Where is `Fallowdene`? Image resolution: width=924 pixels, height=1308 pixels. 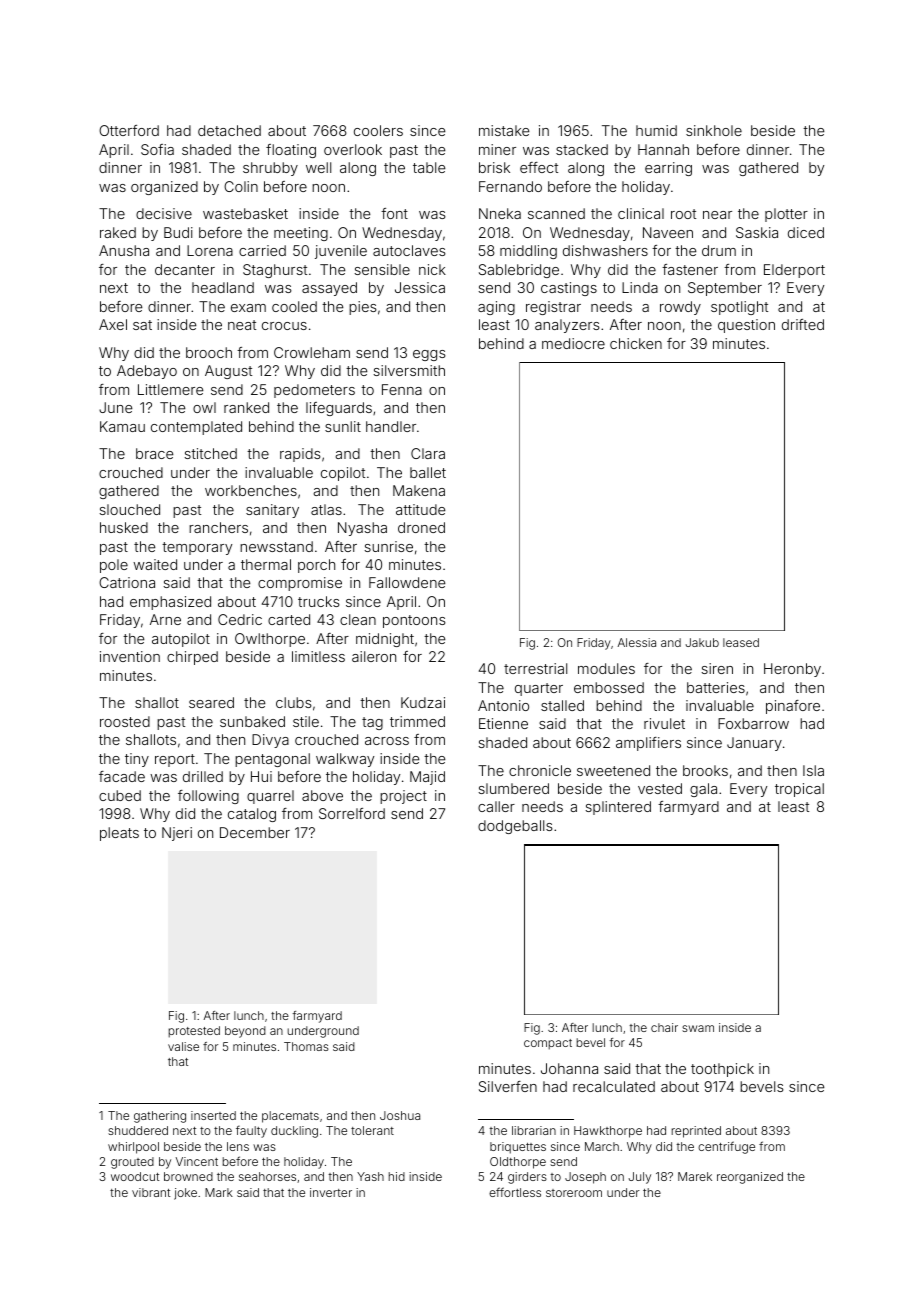
Fallowdene is located at coordinates (407, 582).
